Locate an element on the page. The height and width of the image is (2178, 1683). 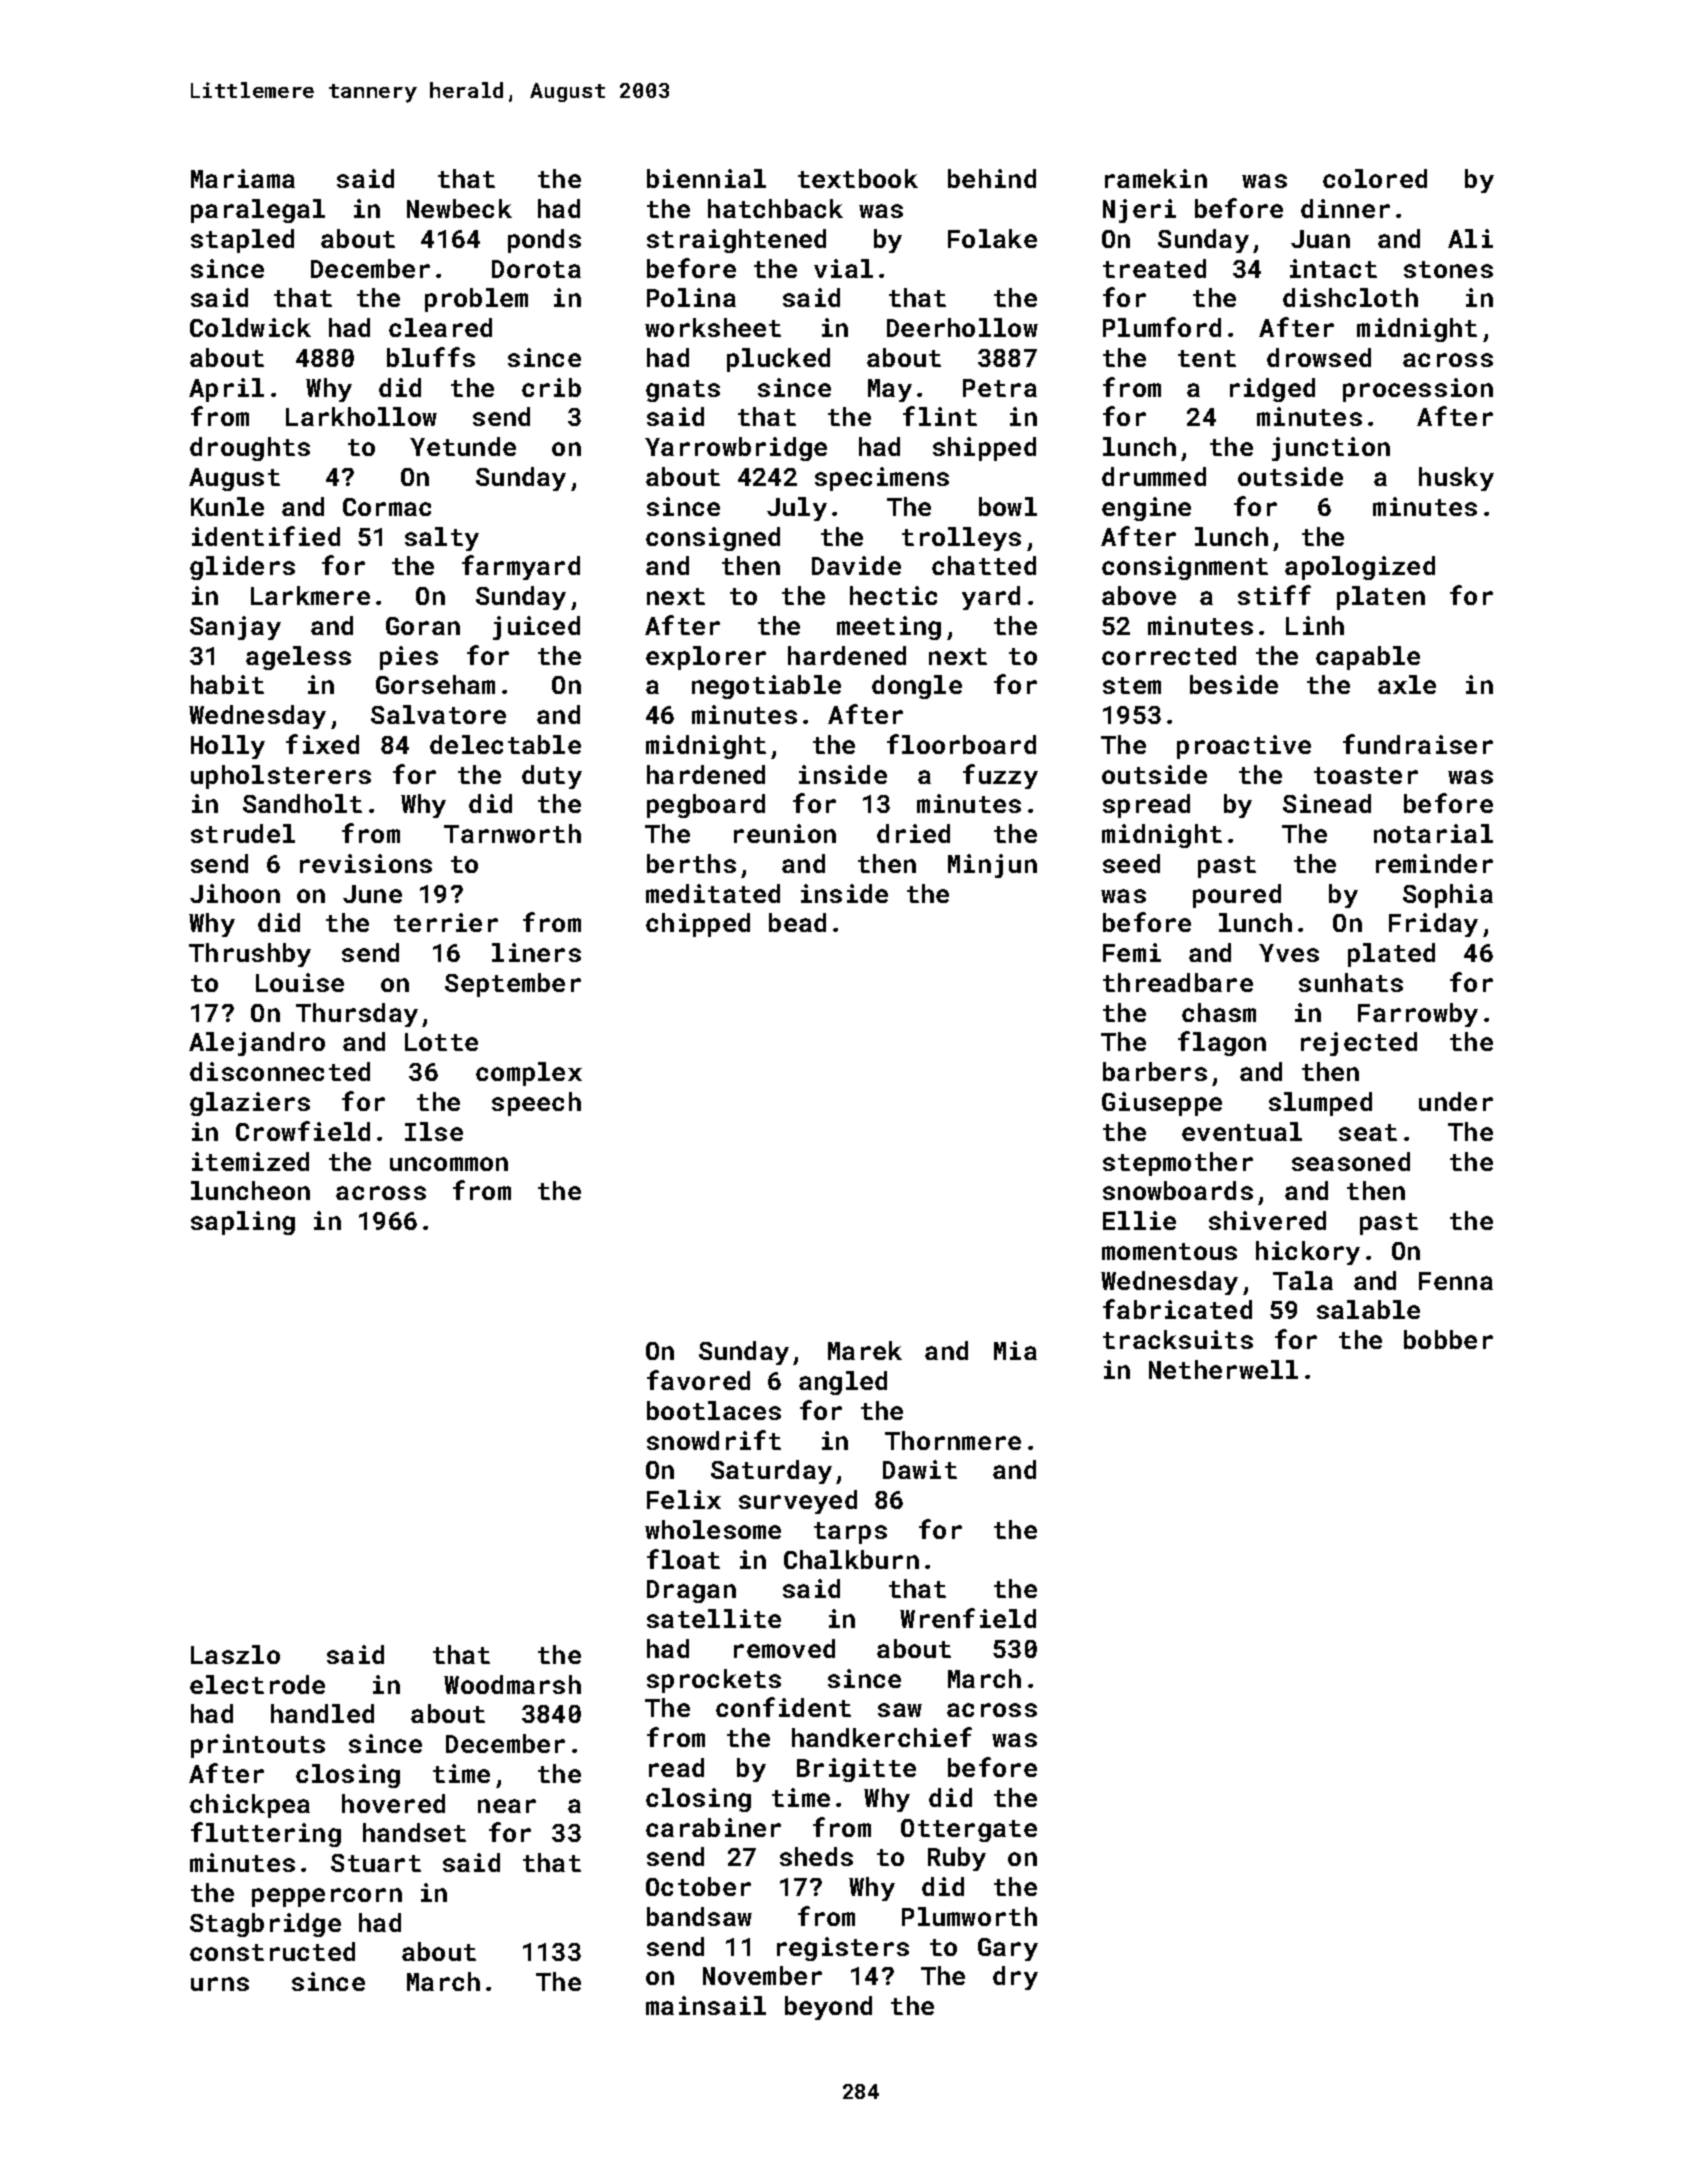
Newbeck is located at coordinates (459, 208).
